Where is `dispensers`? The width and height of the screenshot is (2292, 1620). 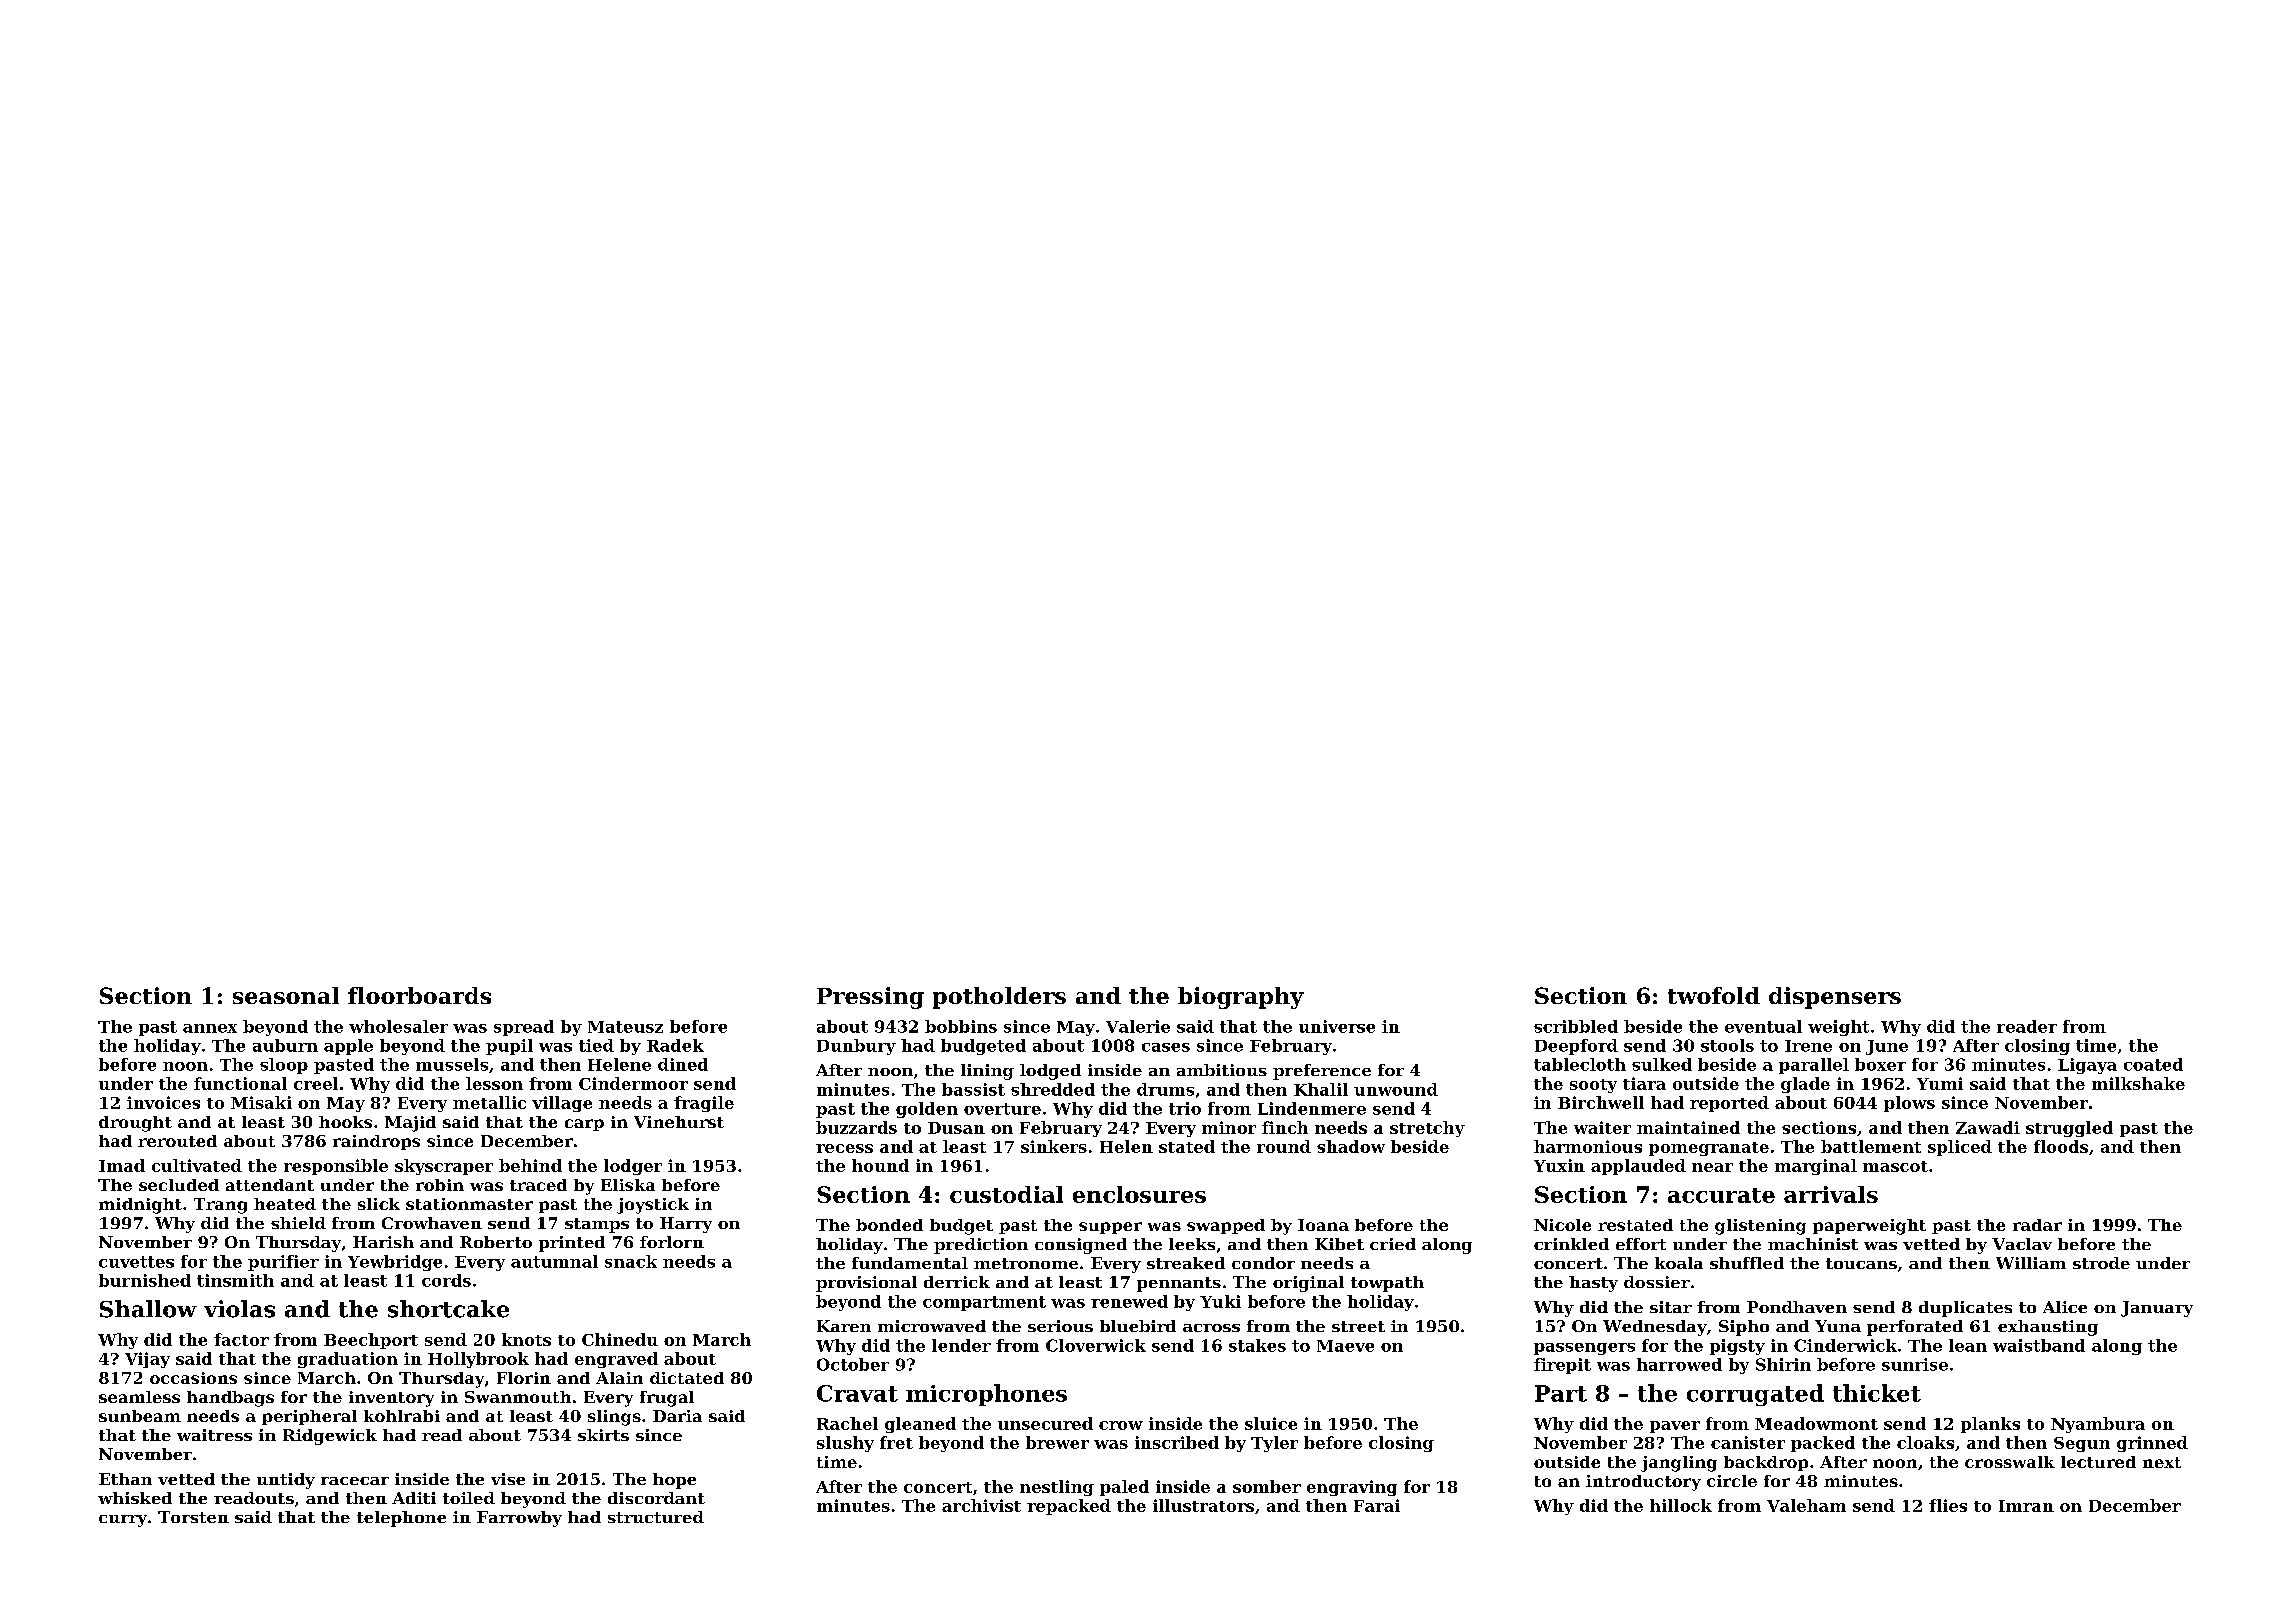
dispensers is located at coordinates (1835, 998).
